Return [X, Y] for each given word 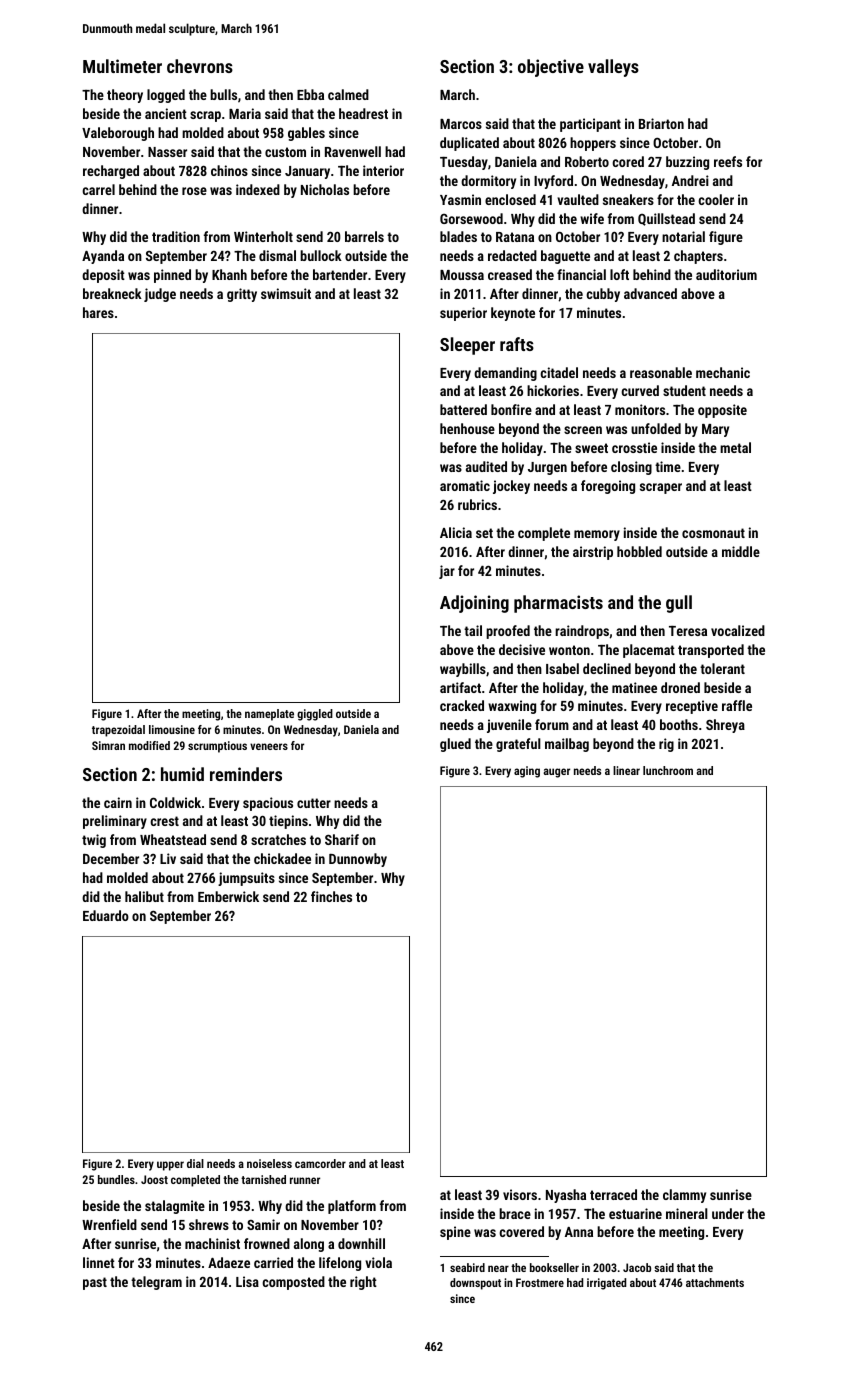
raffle [737, 705]
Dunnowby [358, 860]
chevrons [200, 66]
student [684, 390]
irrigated [606, 1284]
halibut [144, 896]
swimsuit [286, 293]
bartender [340, 274]
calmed [348, 94]
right [363, 1283]
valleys [613, 68]
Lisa [247, 1281]
